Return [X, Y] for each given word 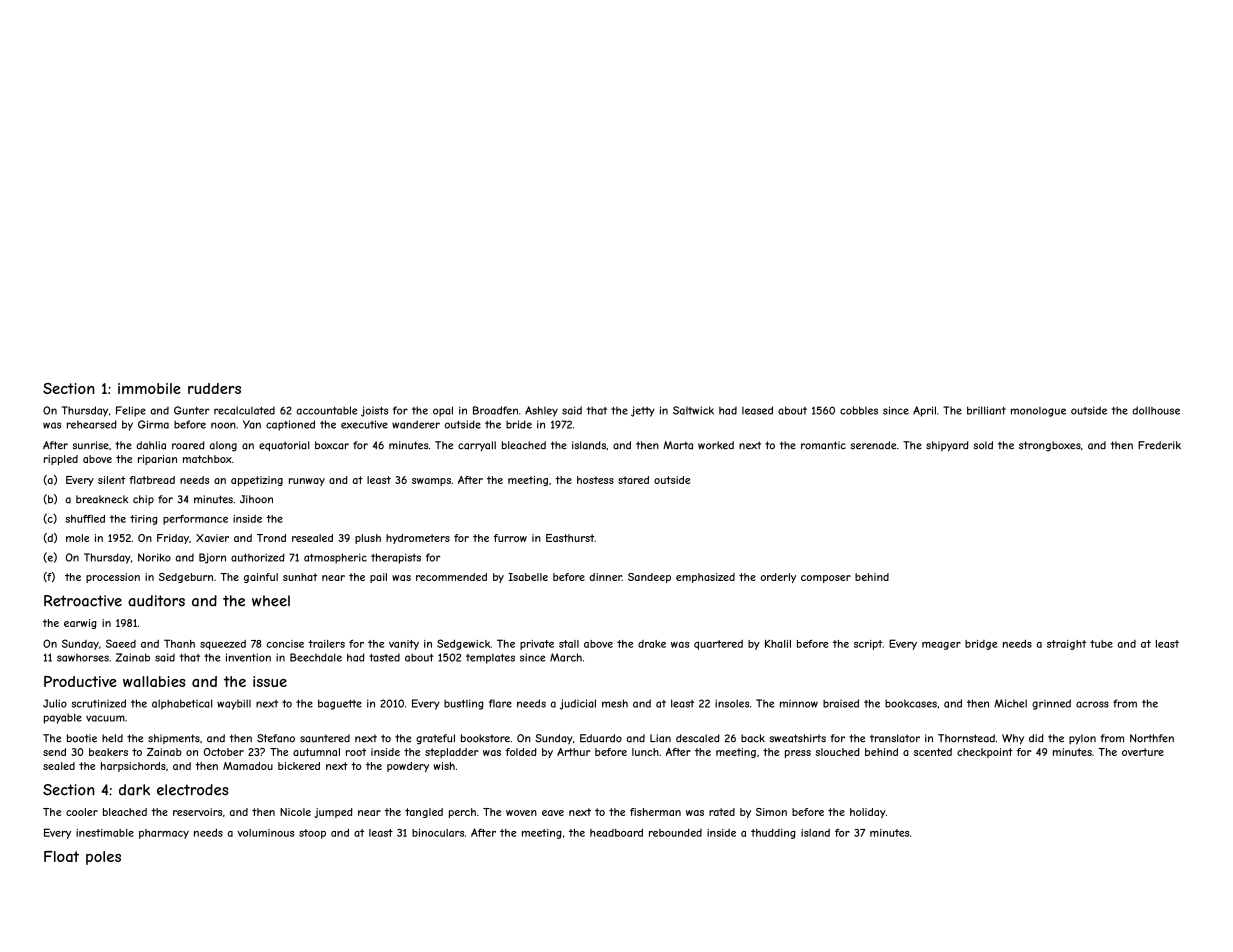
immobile [149, 388]
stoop [312, 834]
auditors [156, 601]
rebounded [675, 833]
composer [826, 579]
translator [895, 738]
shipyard [947, 446]
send [54, 752]
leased [757, 410]
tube [1101, 644]
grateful [435, 739]
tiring [144, 520]
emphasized [705, 578]
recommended [451, 577]
